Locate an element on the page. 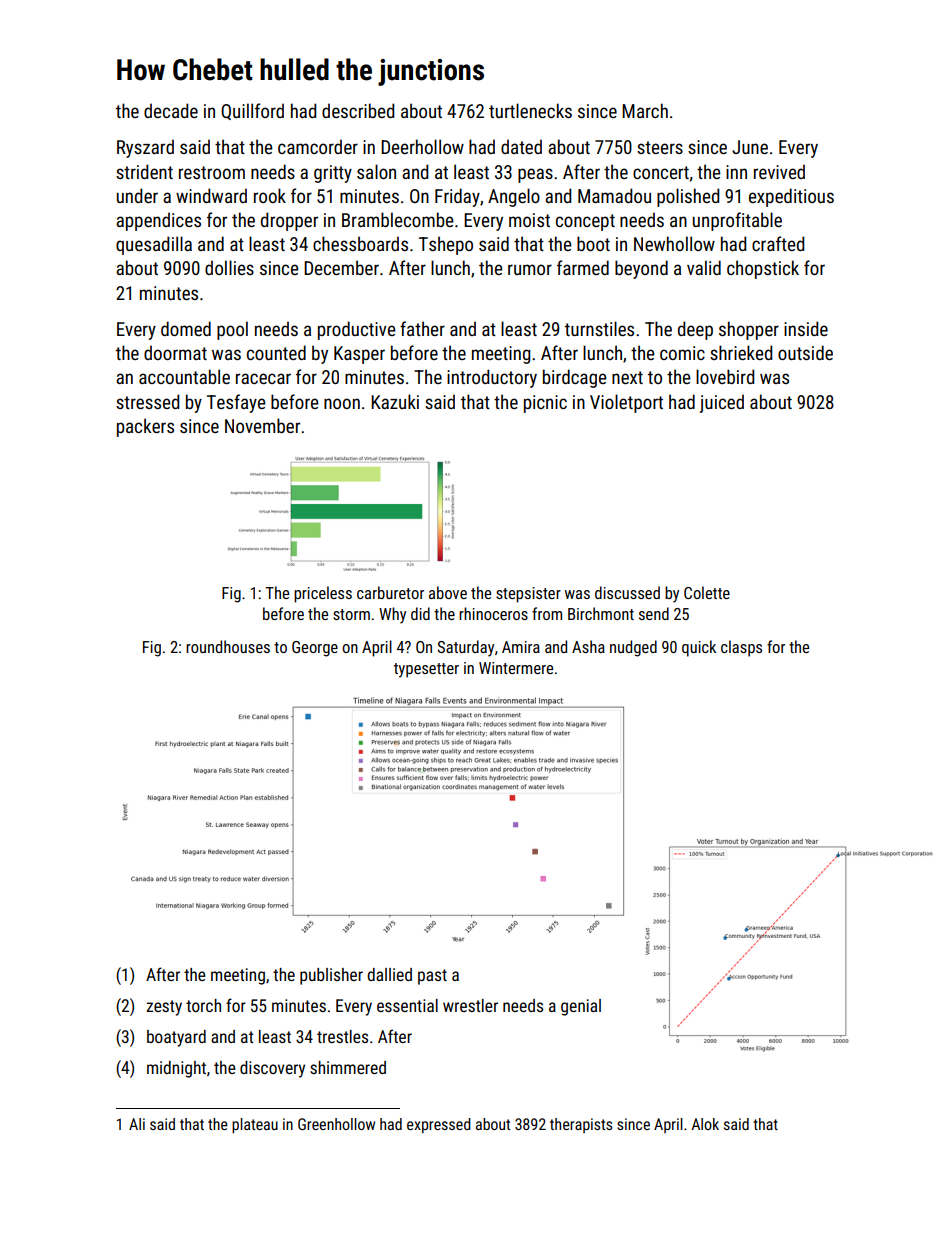 The image size is (952, 1233). roundhouses is located at coordinates (228, 646).
